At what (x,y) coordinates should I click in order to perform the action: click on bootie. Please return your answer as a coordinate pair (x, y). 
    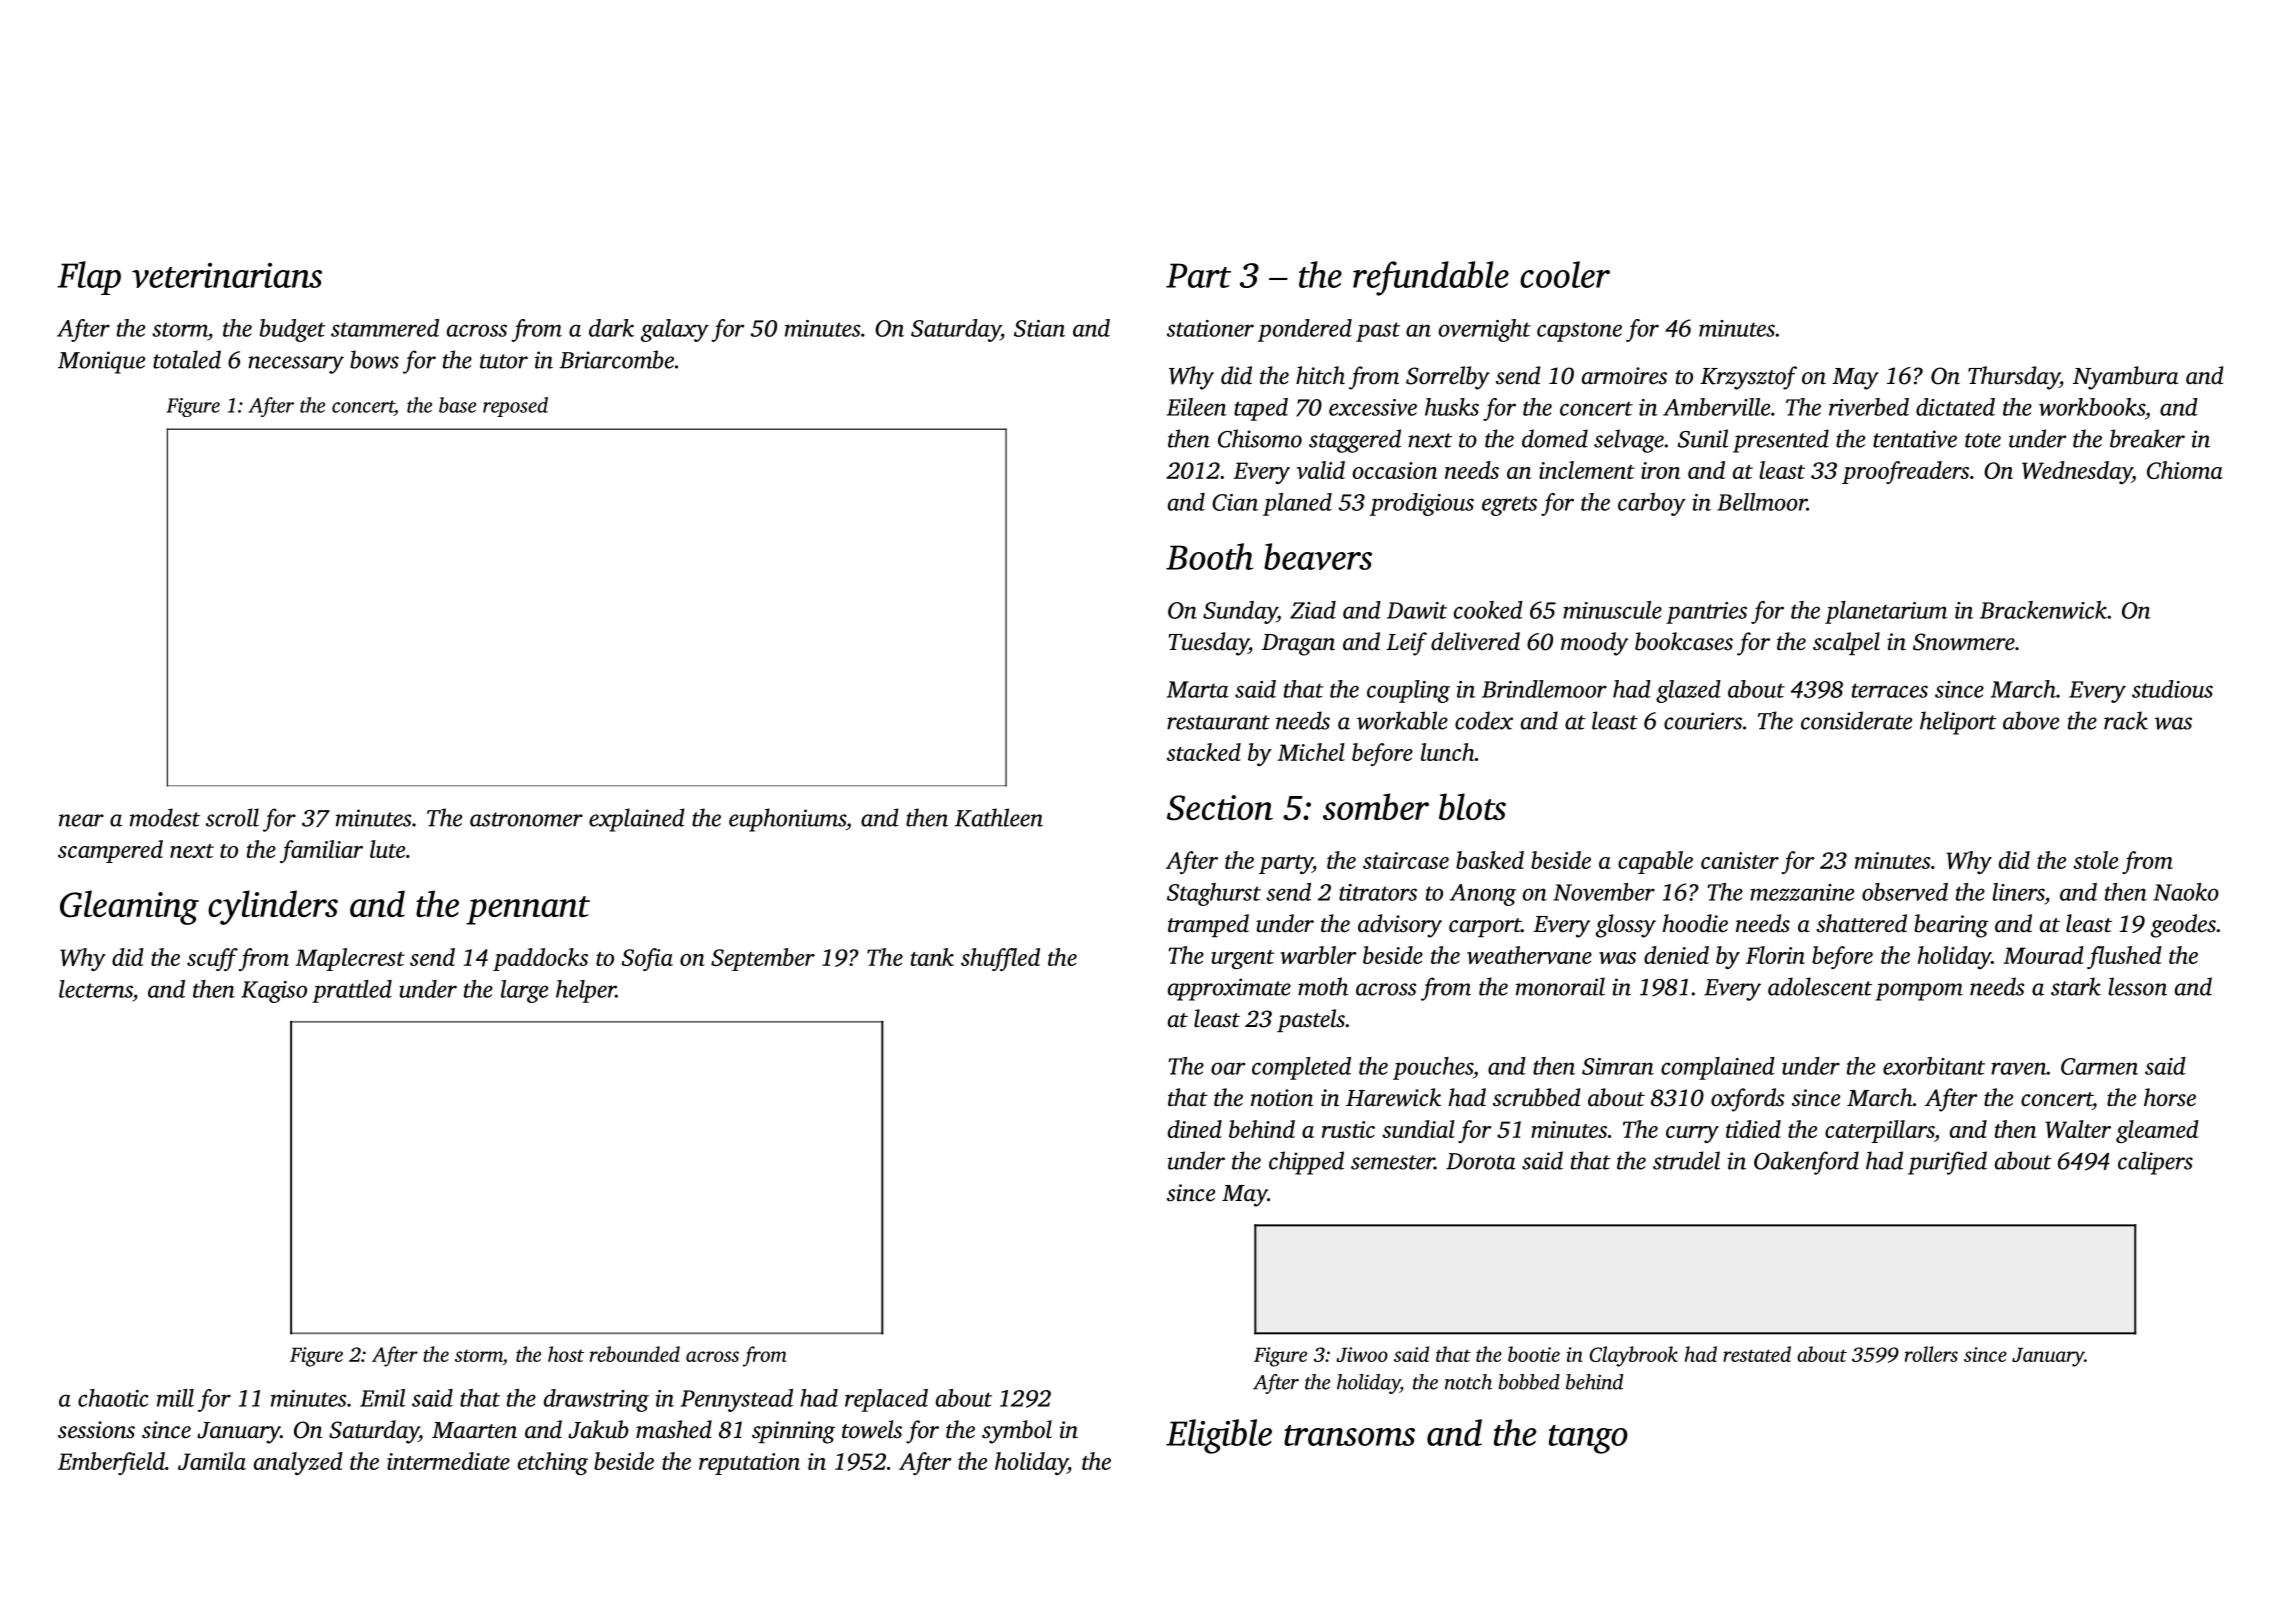
    Looking at the image, I should click on (1534, 1354).
